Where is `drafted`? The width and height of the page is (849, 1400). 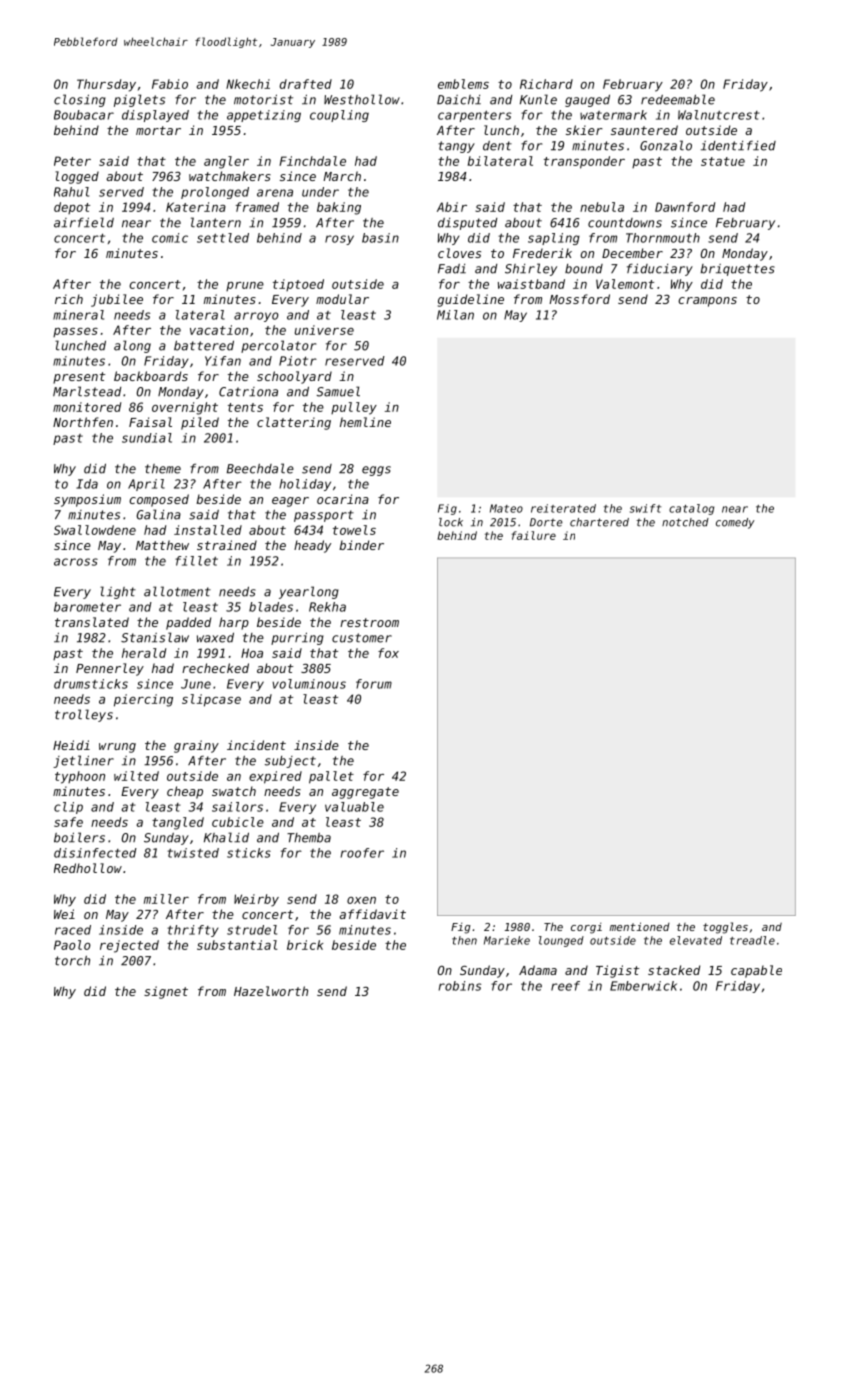 drafted is located at coordinates (306, 84).
